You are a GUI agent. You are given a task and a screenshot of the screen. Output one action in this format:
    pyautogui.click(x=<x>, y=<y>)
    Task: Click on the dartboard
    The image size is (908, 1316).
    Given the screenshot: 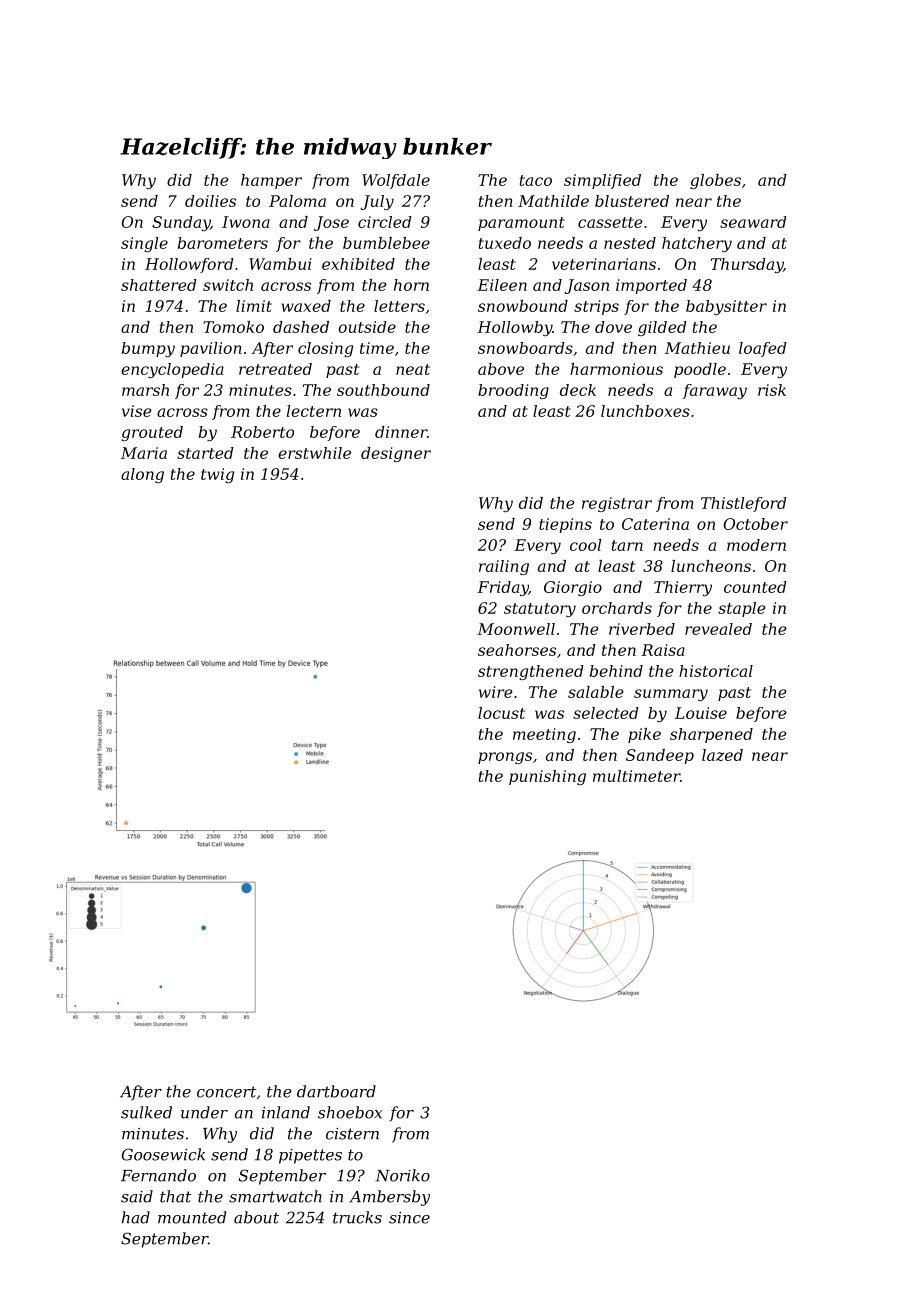 What is the action you would take?
    pyautogui.click(x=336, y=1091)
